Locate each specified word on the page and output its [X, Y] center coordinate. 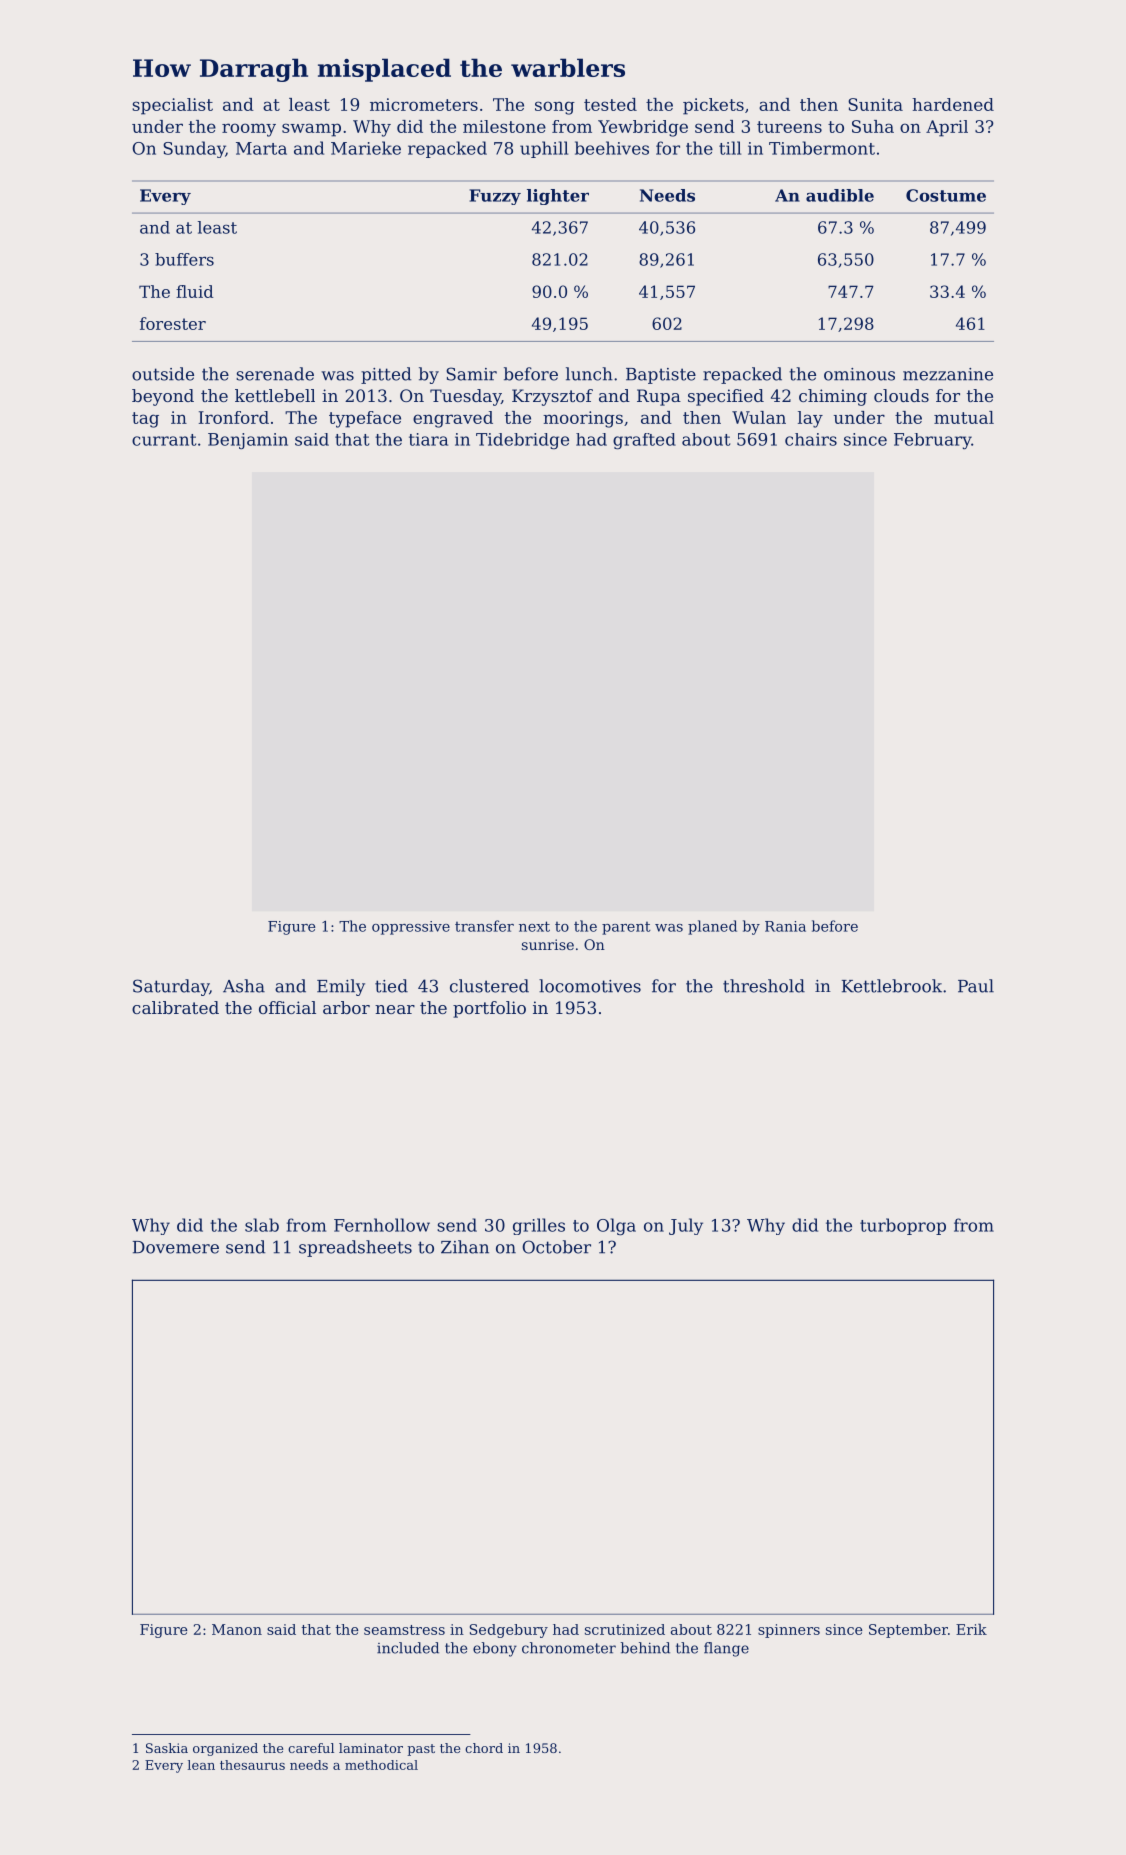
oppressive [411, 928]
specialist [172, 106]
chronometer [569, 1648]
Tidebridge [522, 441]
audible [840, 195]
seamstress [404, 1630]
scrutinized [625, 1629]
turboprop [903, 1226]
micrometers [424, 104]
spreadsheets [355, 1248]
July [686, 1226]
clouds [901, 395]
